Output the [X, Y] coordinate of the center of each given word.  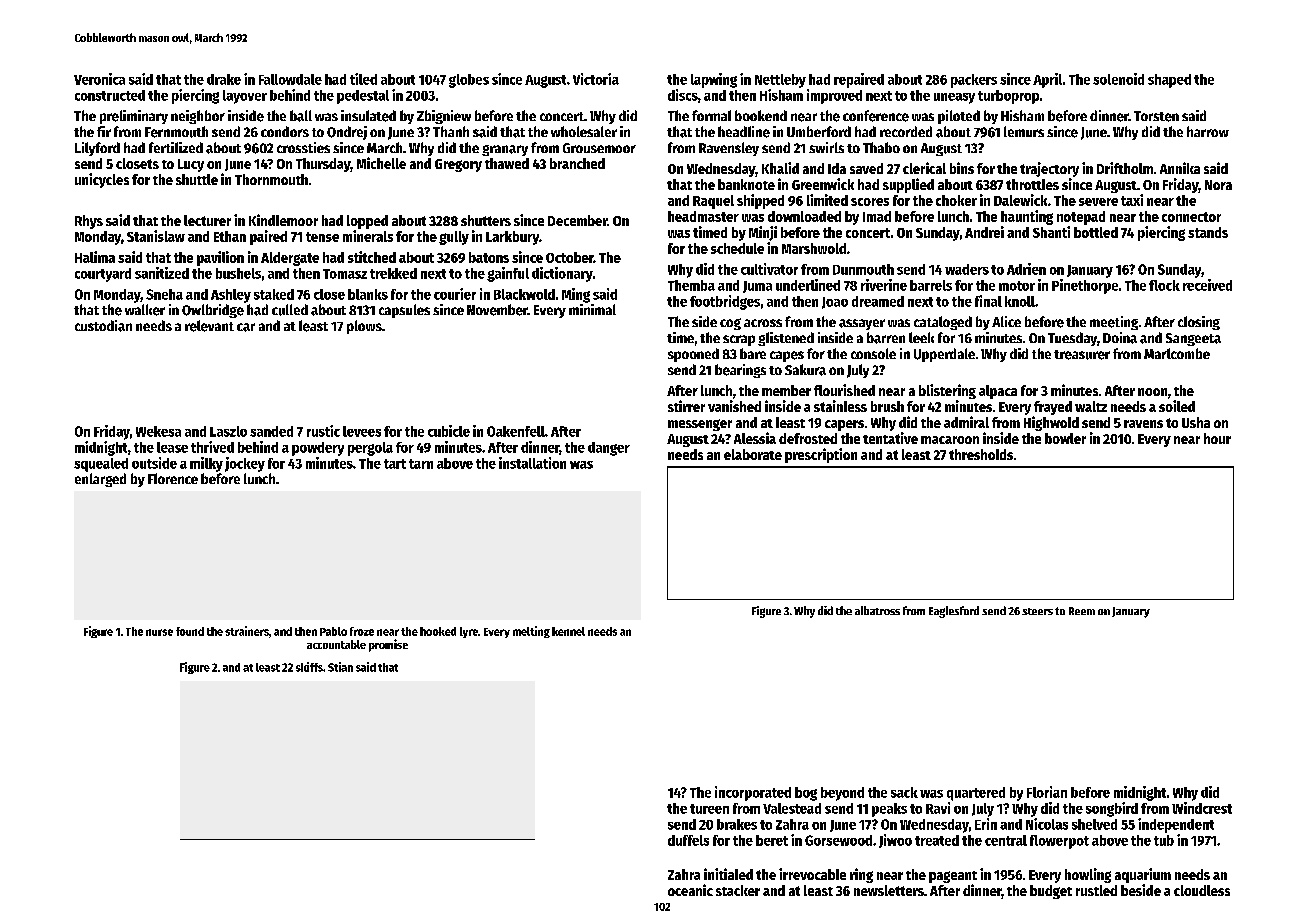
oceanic [690, 890]
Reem [1082, 611]
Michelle [381, 163]
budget [1051, 892]
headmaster [703, 216]
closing [1199, 323]
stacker [738, 890]
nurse [159, 632]
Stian [340, 667]
